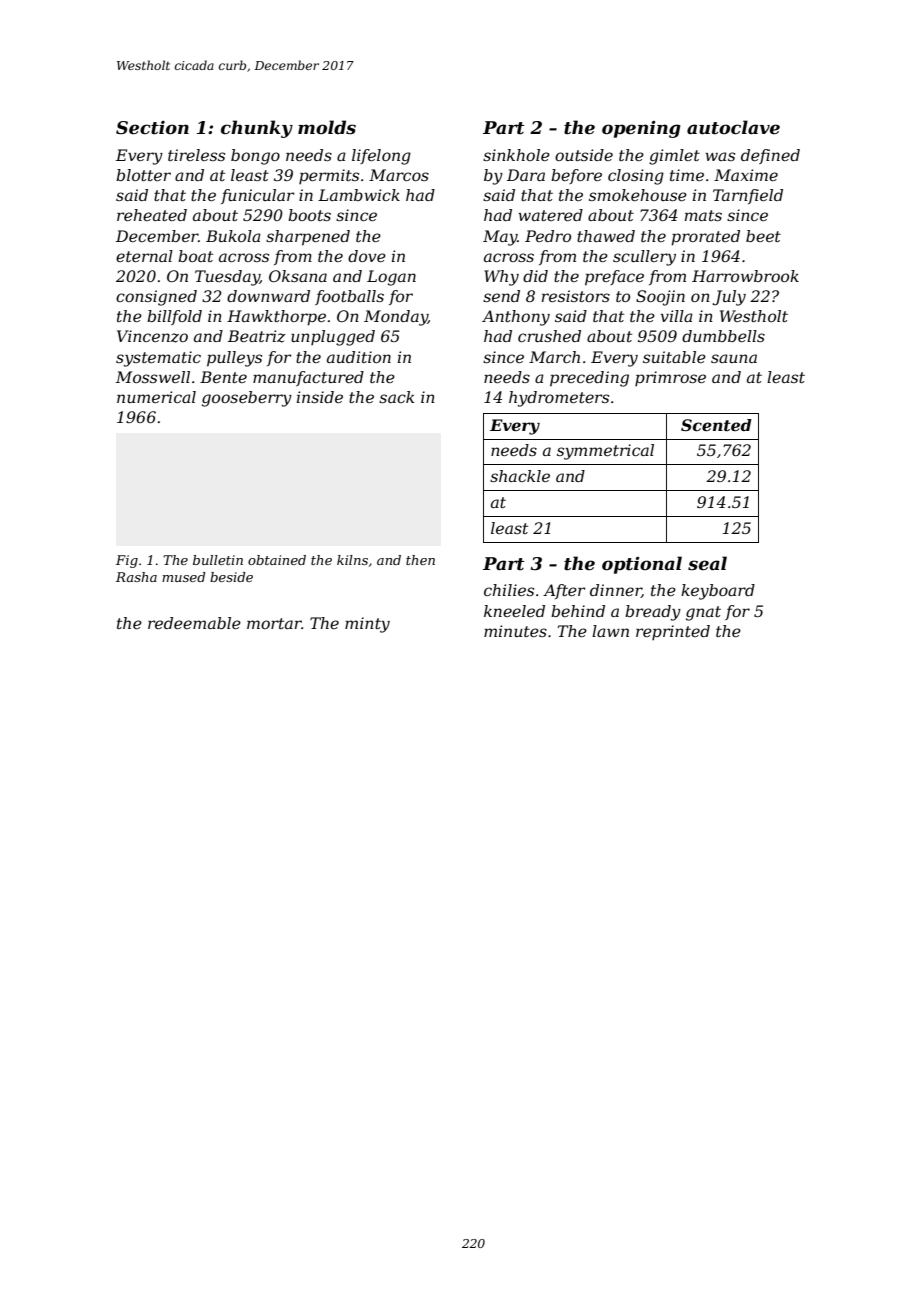  Describe the element at coordinates (500, 238) in the page. I see `May` at that location.
